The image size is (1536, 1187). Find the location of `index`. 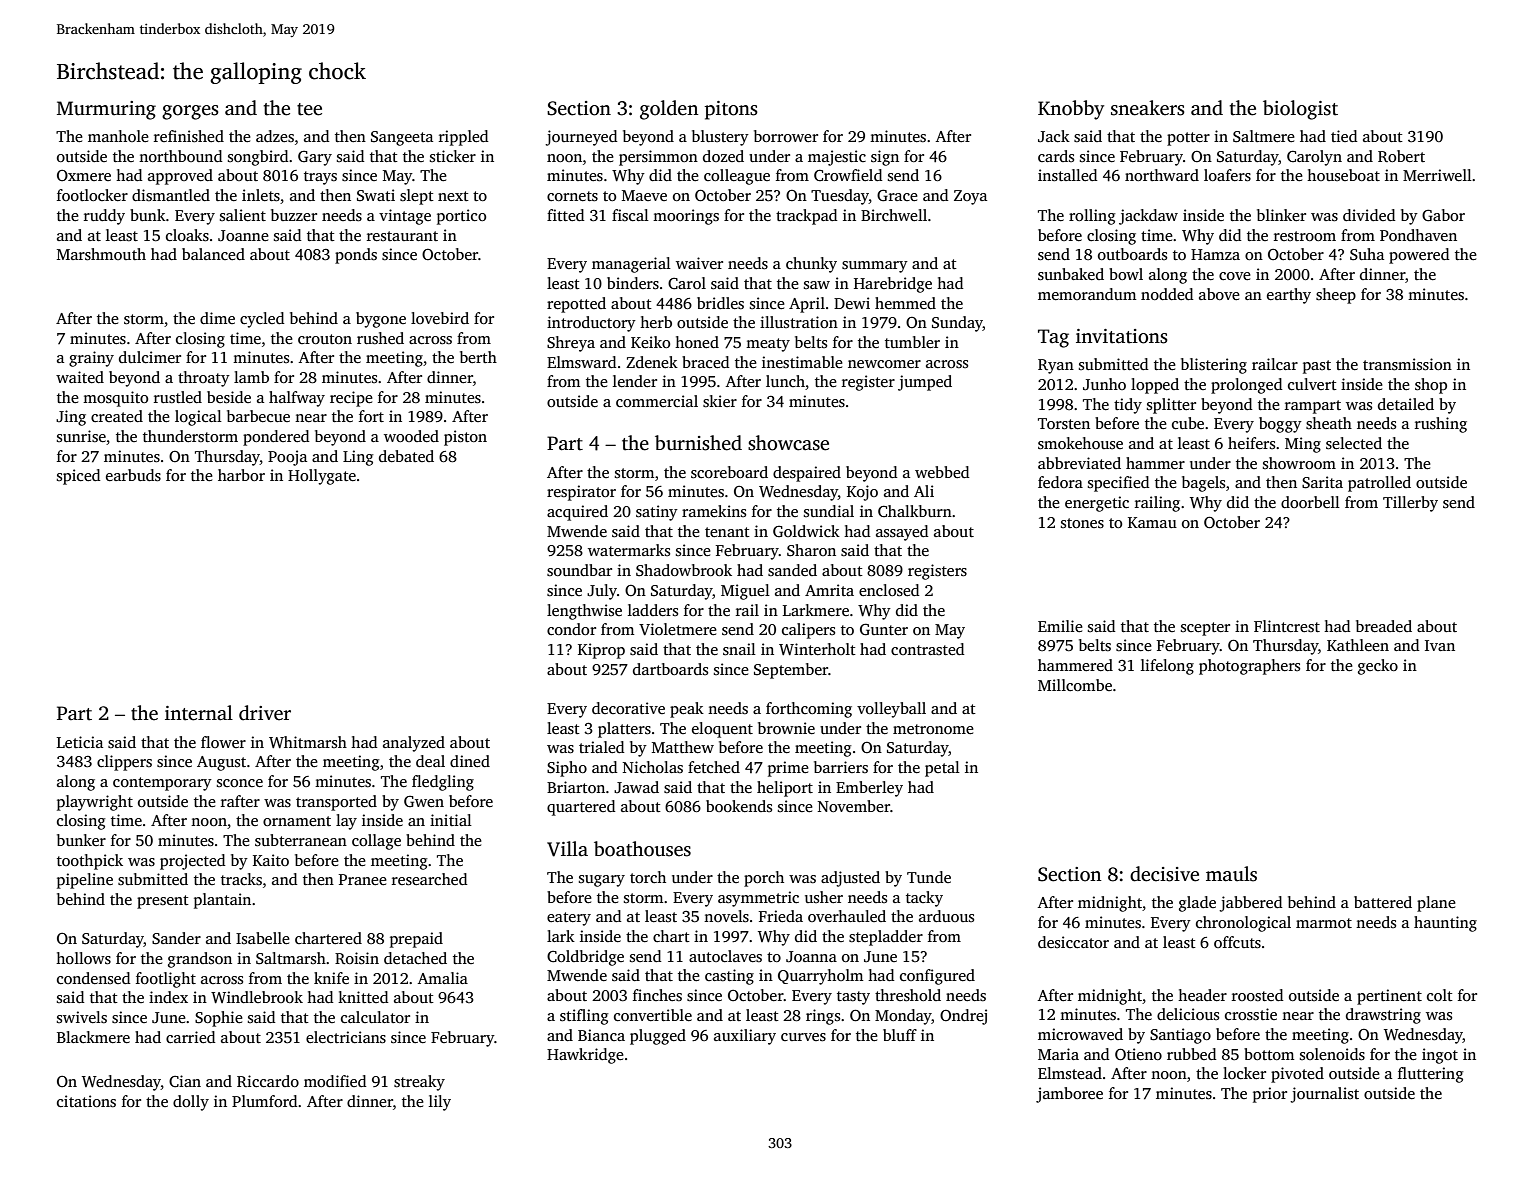

index is located at coordinates (168, 997).
